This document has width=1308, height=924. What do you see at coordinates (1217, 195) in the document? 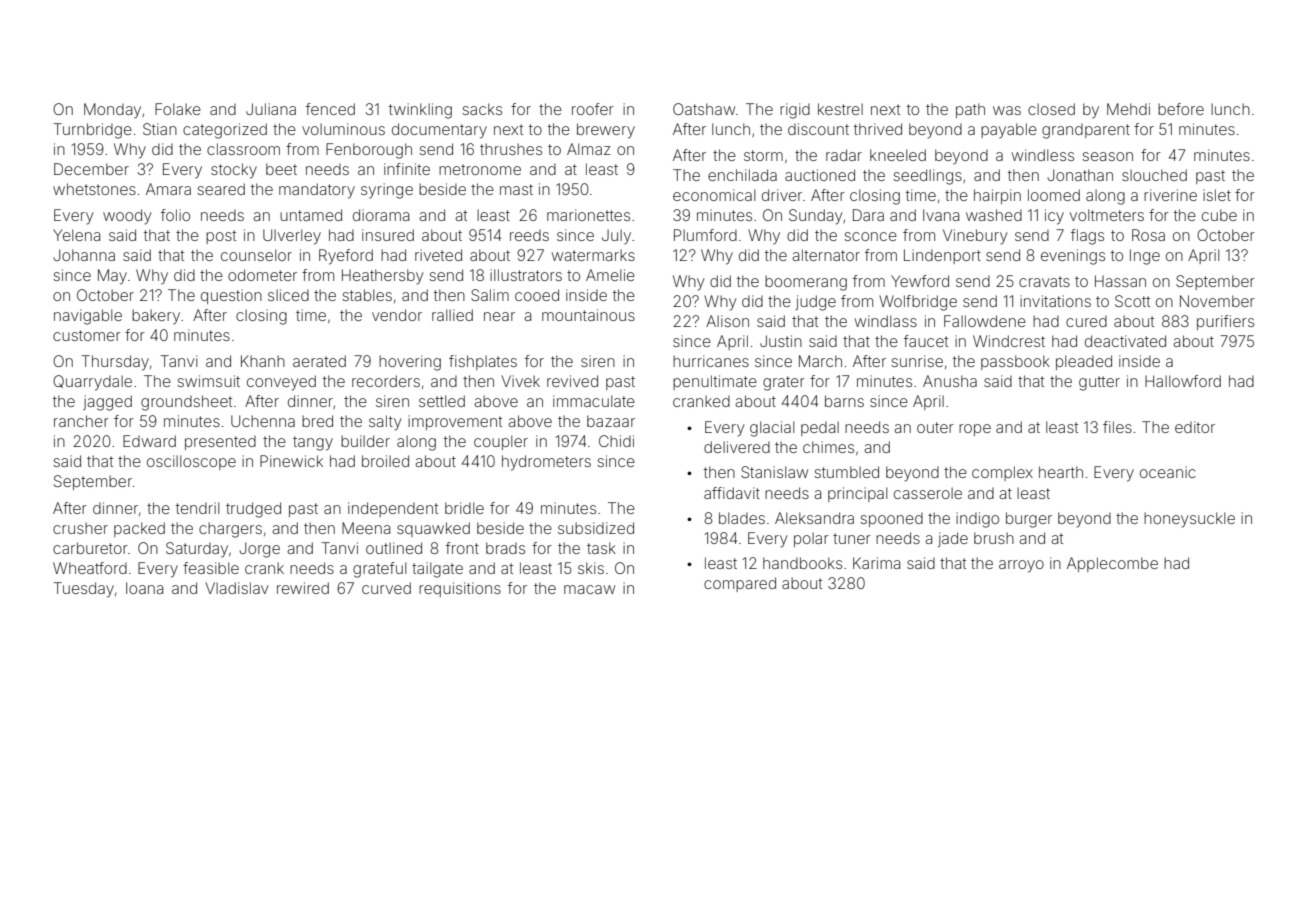
I see `islet` at bounding box center [1217, 195].
